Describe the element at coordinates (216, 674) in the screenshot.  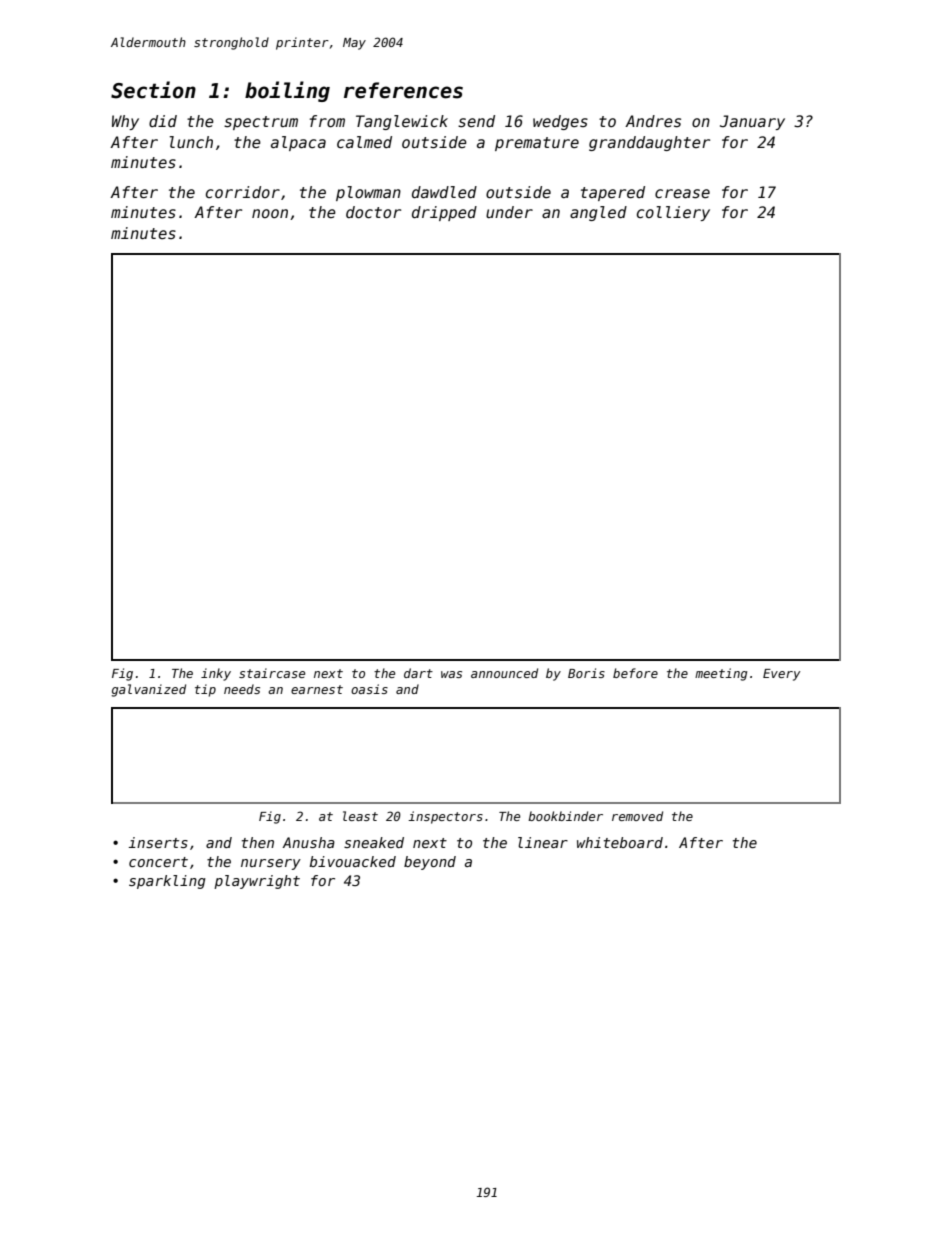
I see `inky` at that location.
